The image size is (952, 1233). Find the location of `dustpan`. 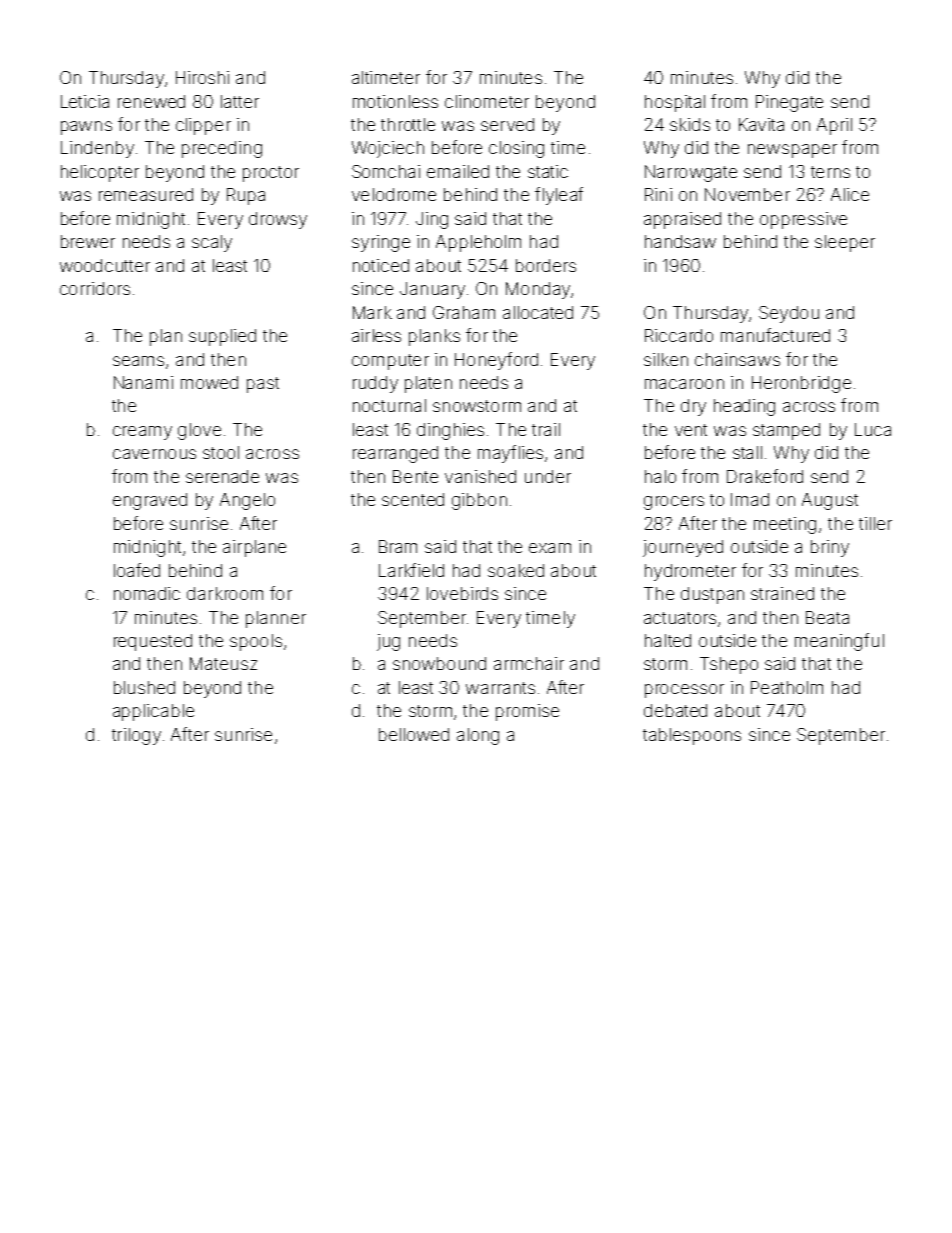

dustpan is located at coordinates (712, 595).
